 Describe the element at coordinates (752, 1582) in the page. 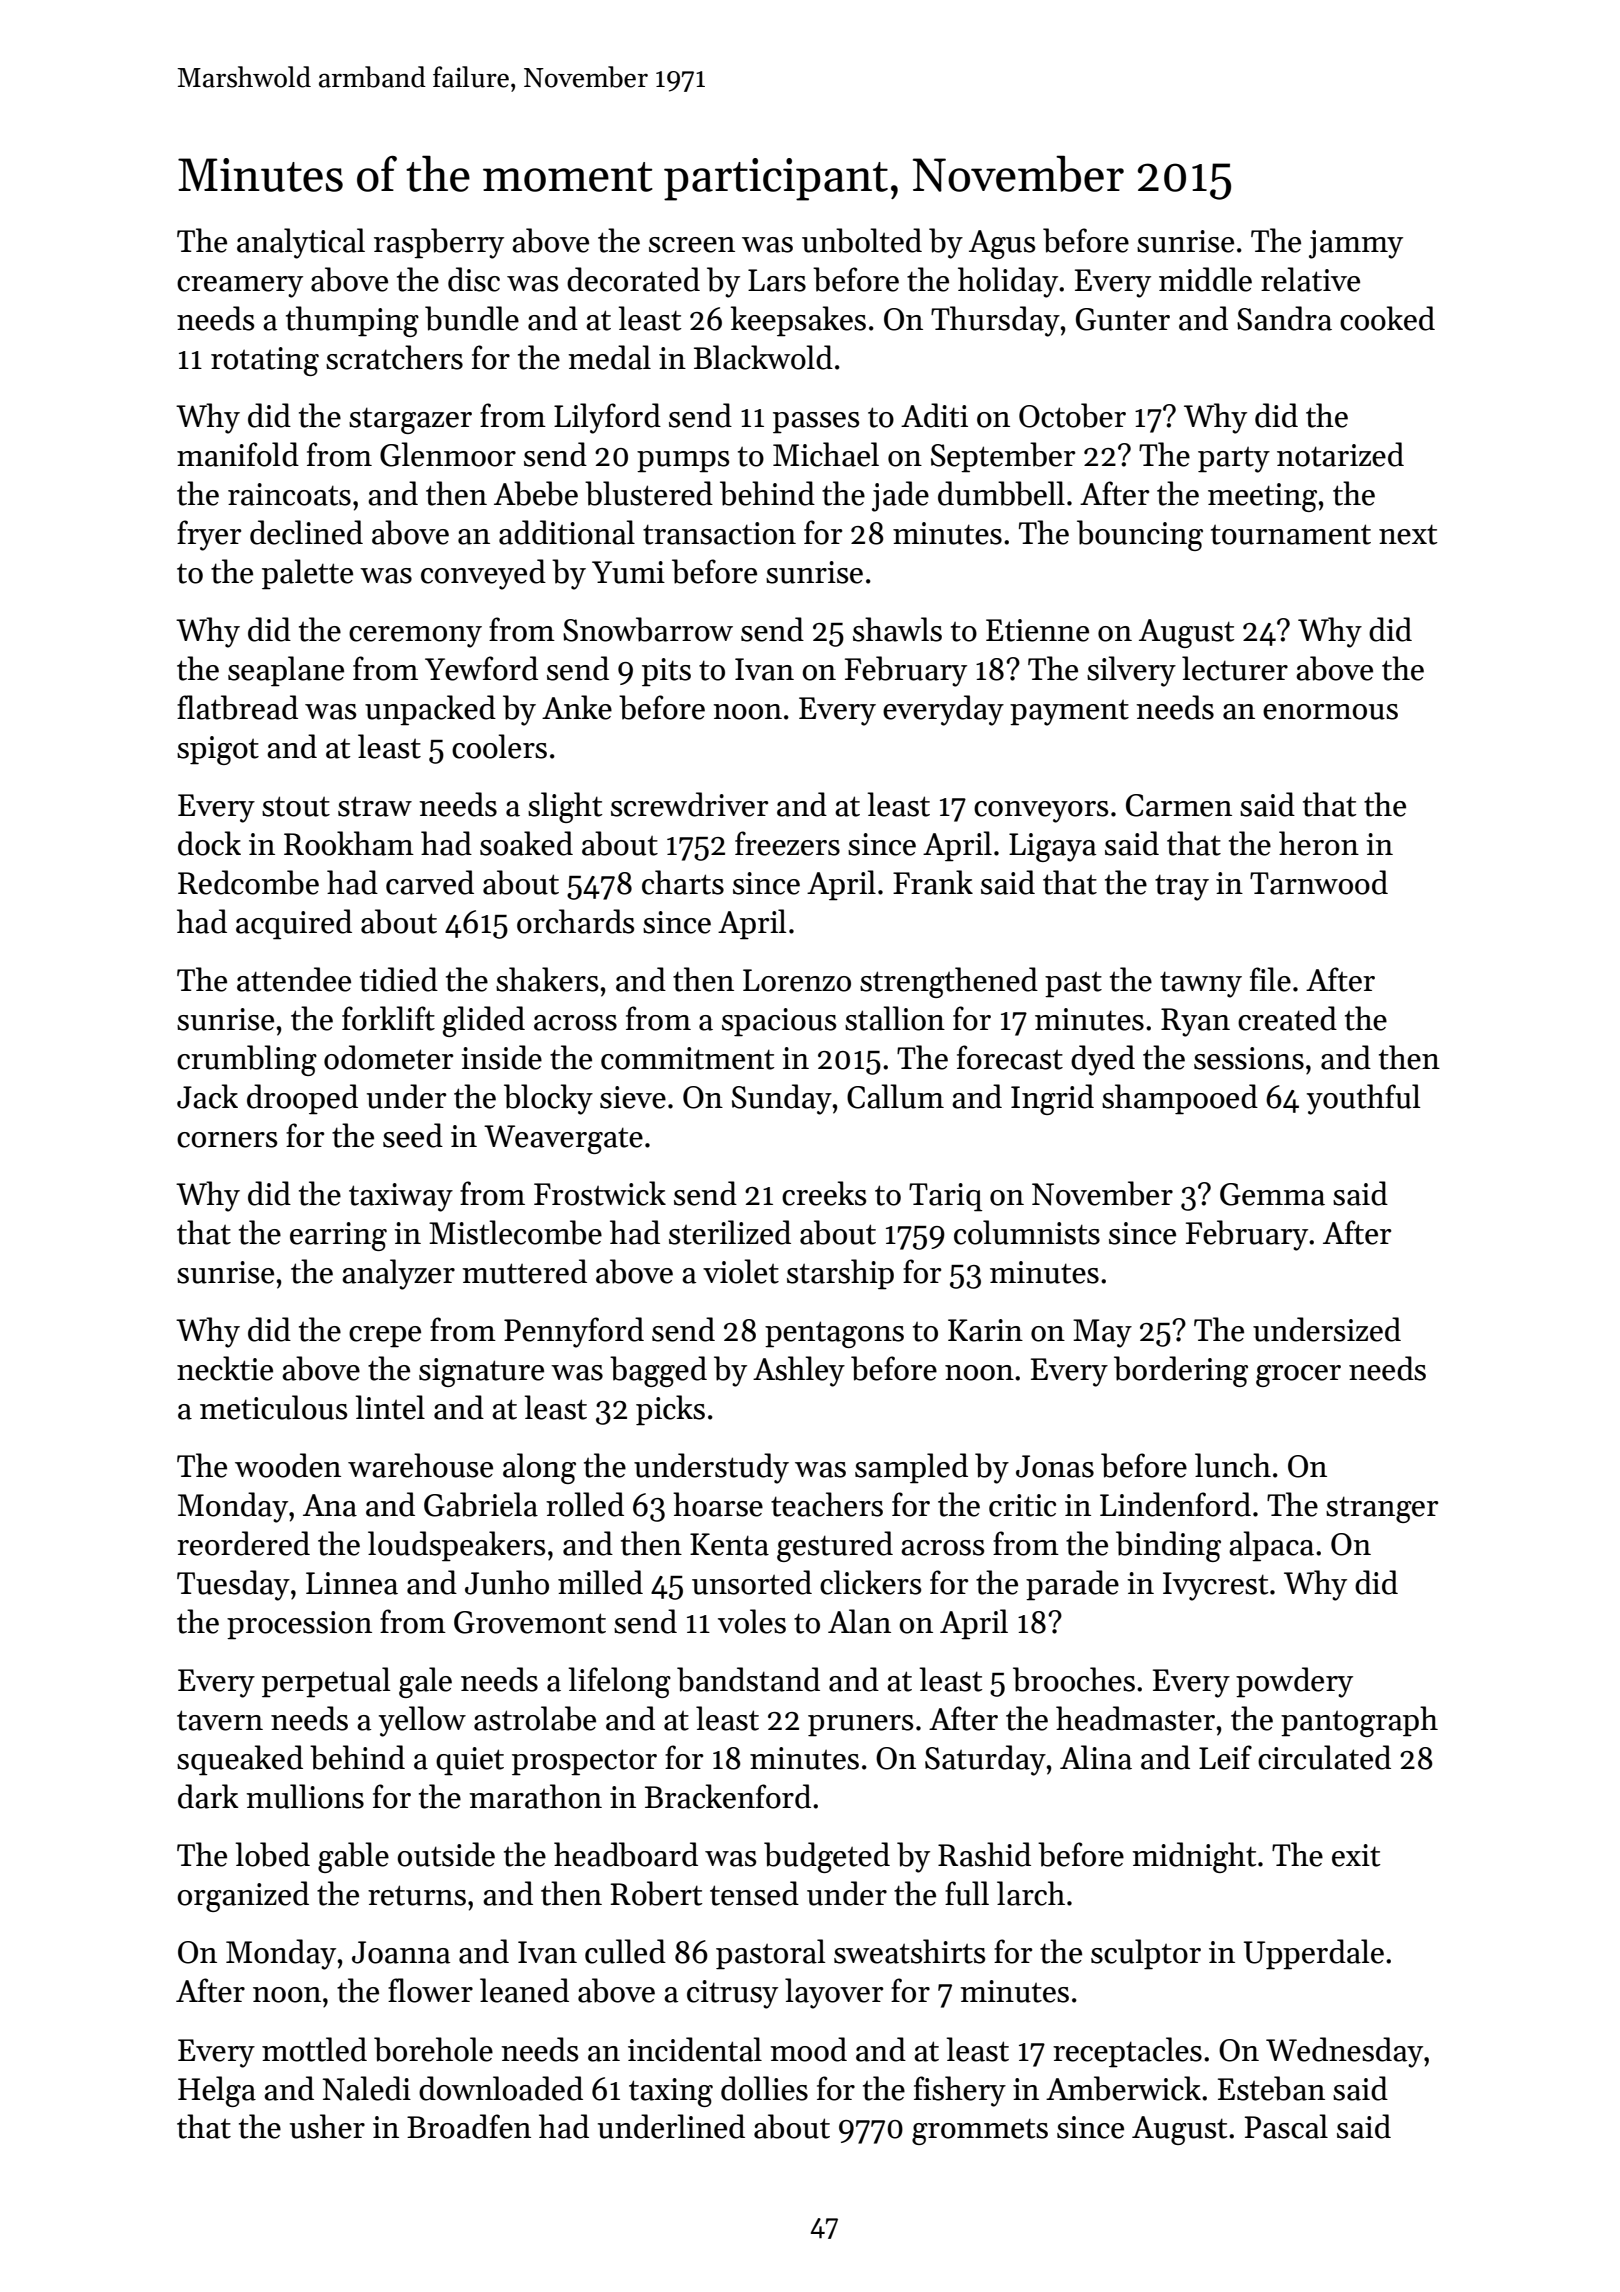

I see `unsorted` at that location.
